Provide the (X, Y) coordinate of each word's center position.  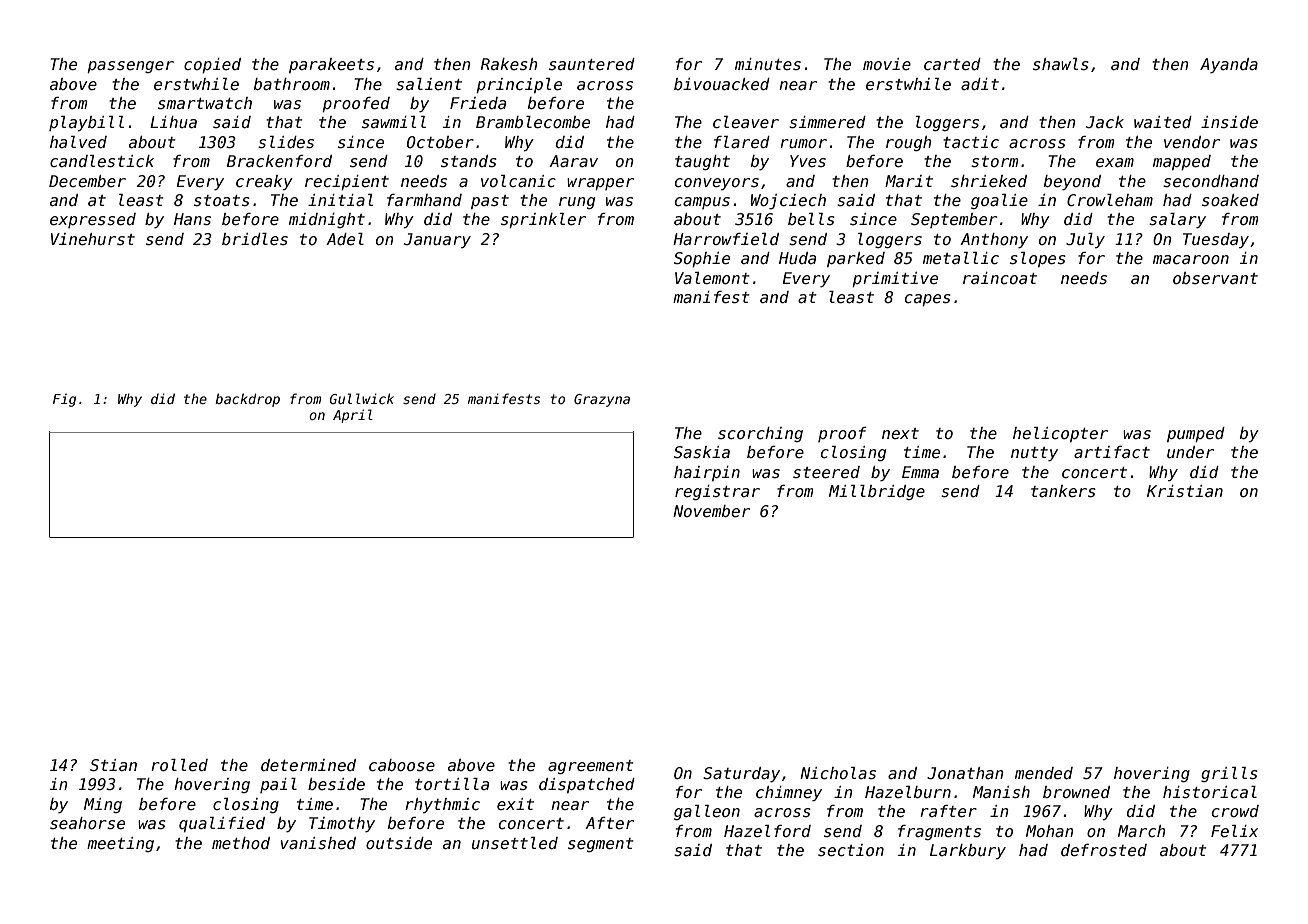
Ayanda (1229, 65)
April (353, 416)
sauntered (592, 64)
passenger (130, 67)
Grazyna (602, 400)
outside (399, 843)
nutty (1034, 454)
